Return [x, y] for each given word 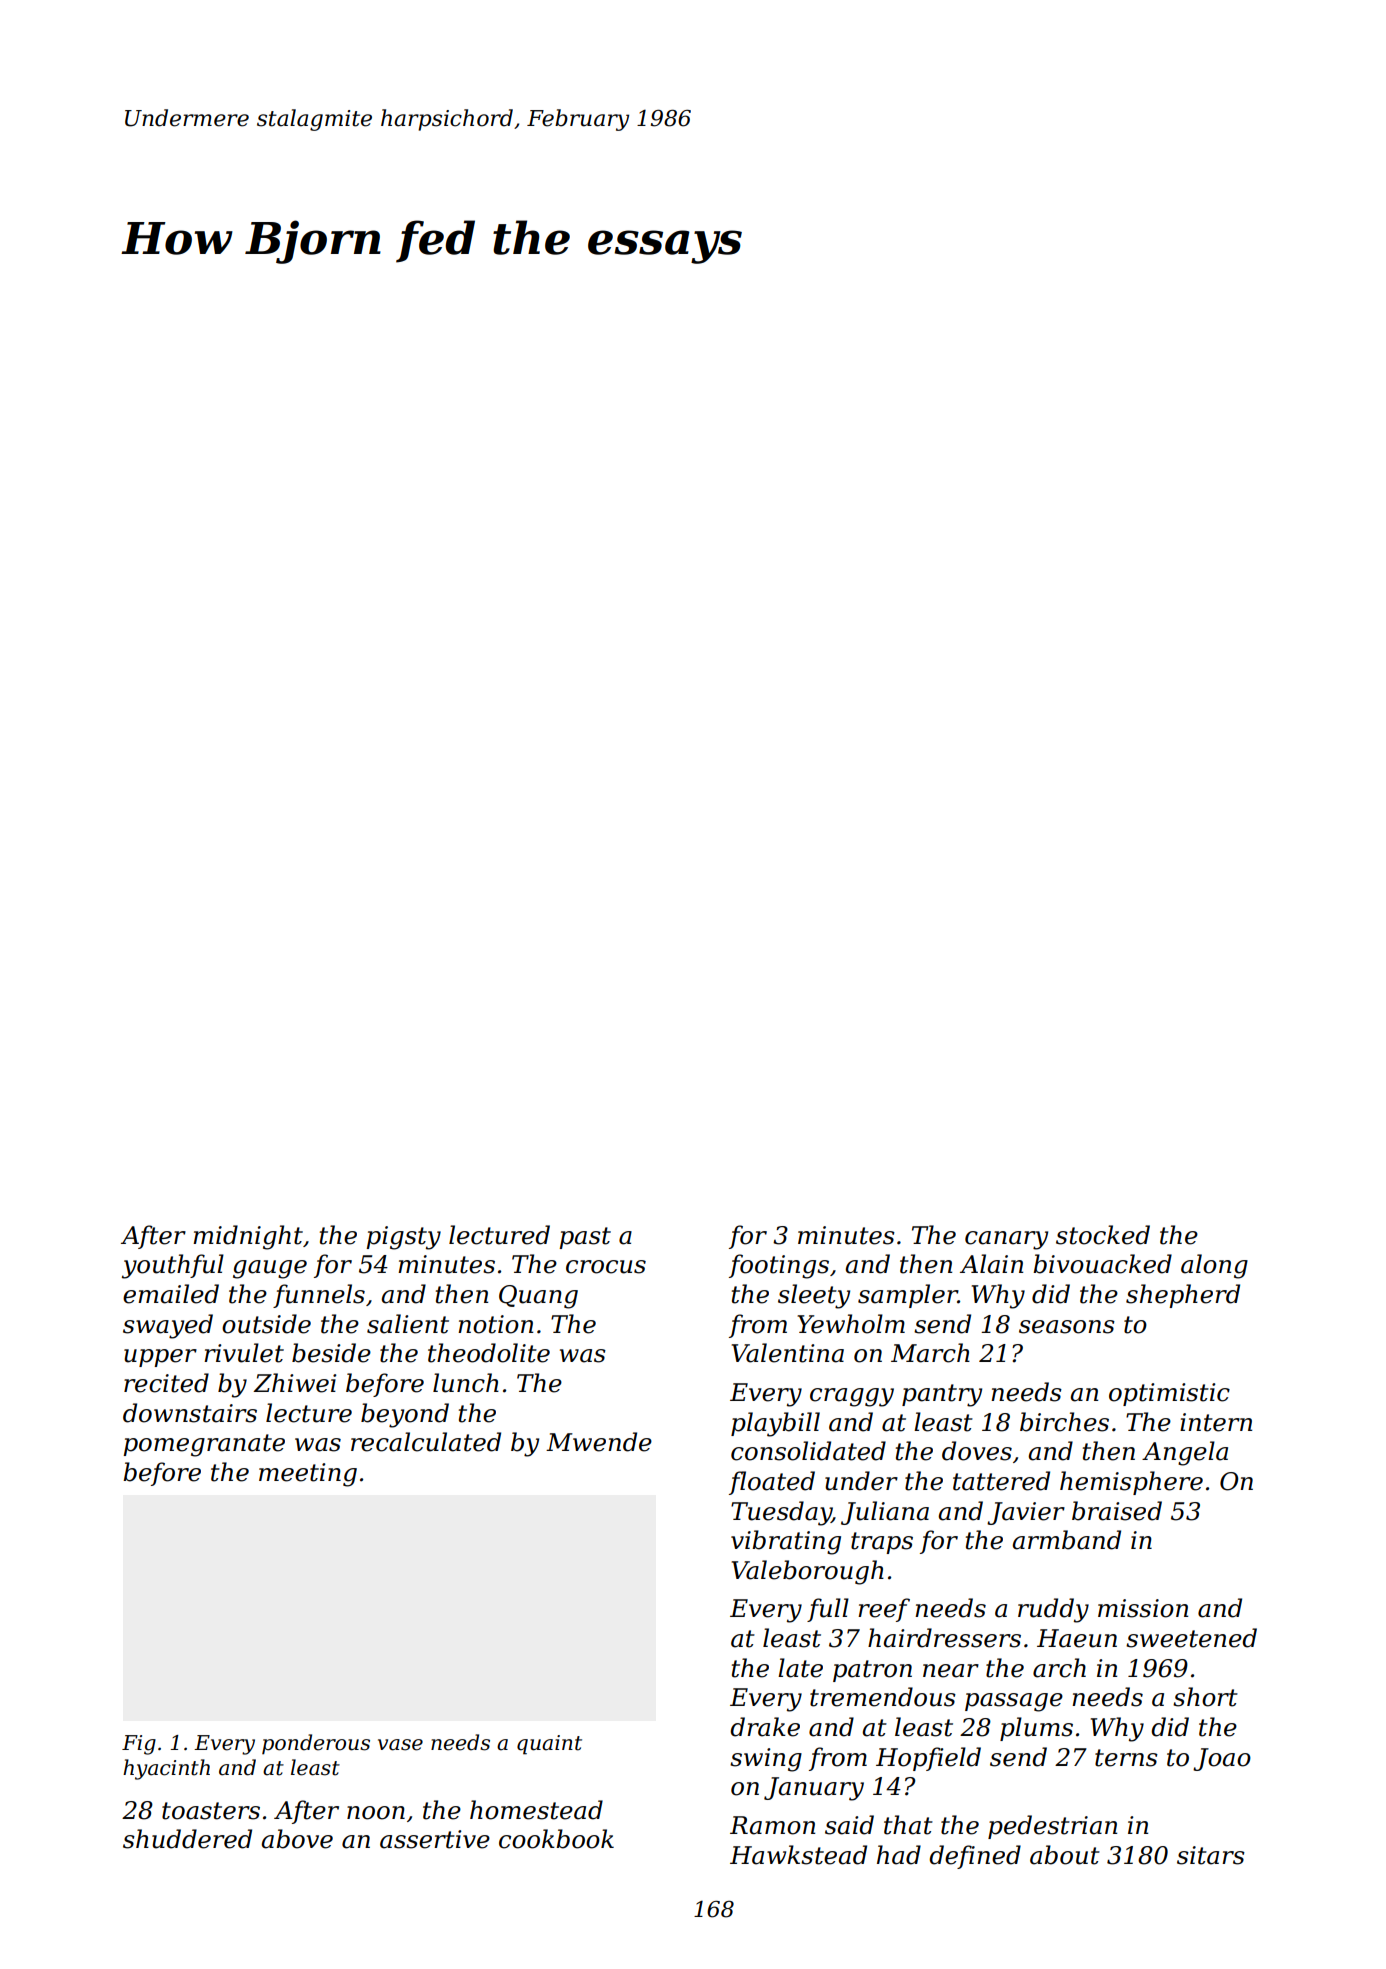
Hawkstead [798, 1855]
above [297, 1839]
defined [975, 1857]
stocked [1103, 1235]
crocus [606, 1267]
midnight [248, 1237]
